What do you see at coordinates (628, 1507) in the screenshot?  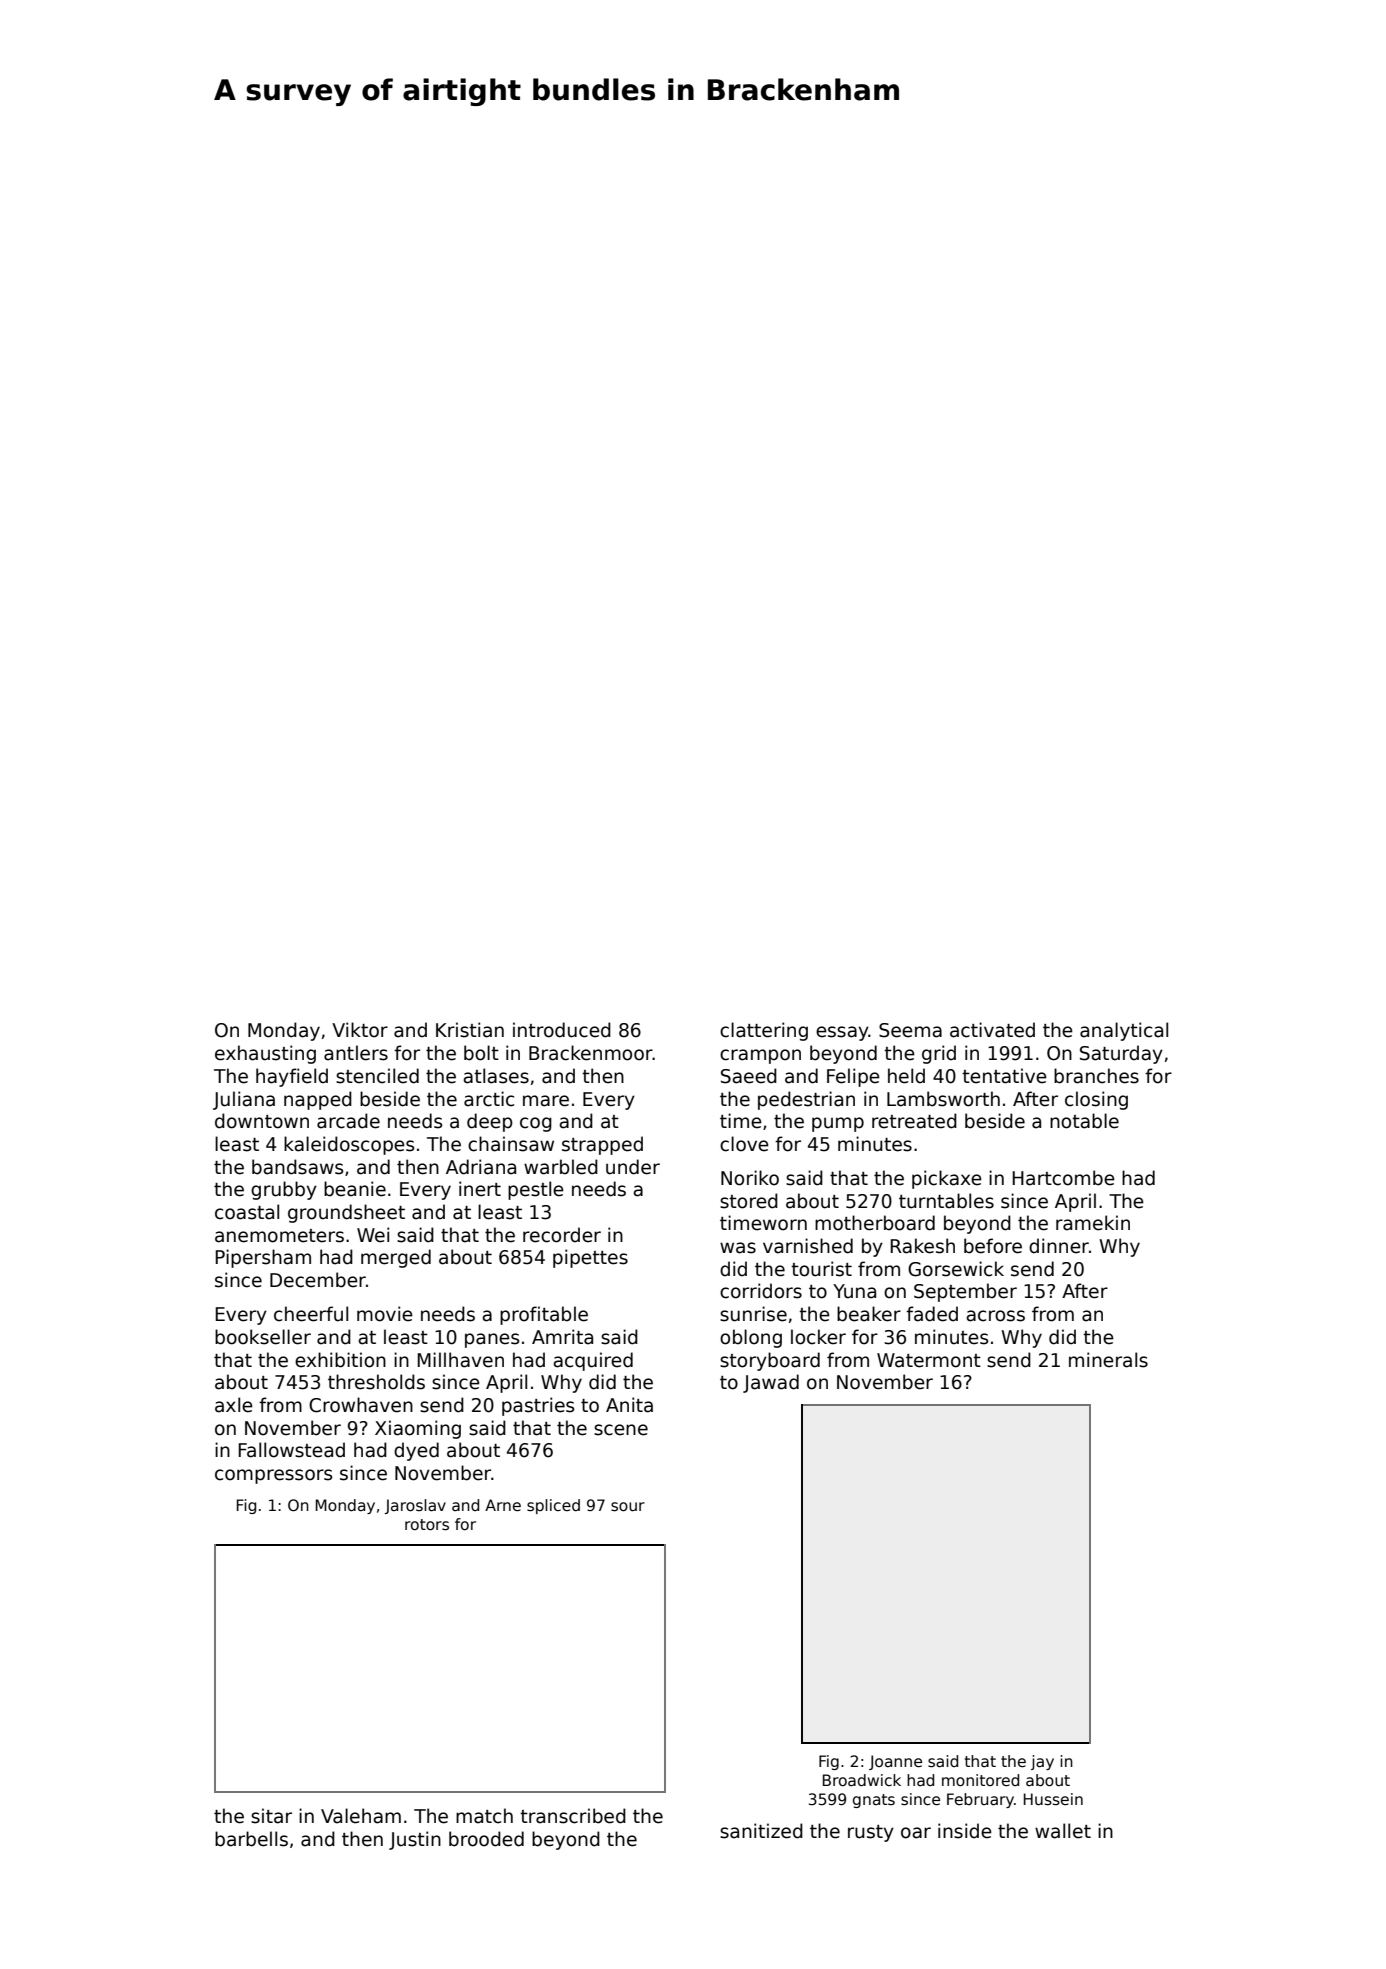 I see `sour` at bounding box center [628, 1507].
